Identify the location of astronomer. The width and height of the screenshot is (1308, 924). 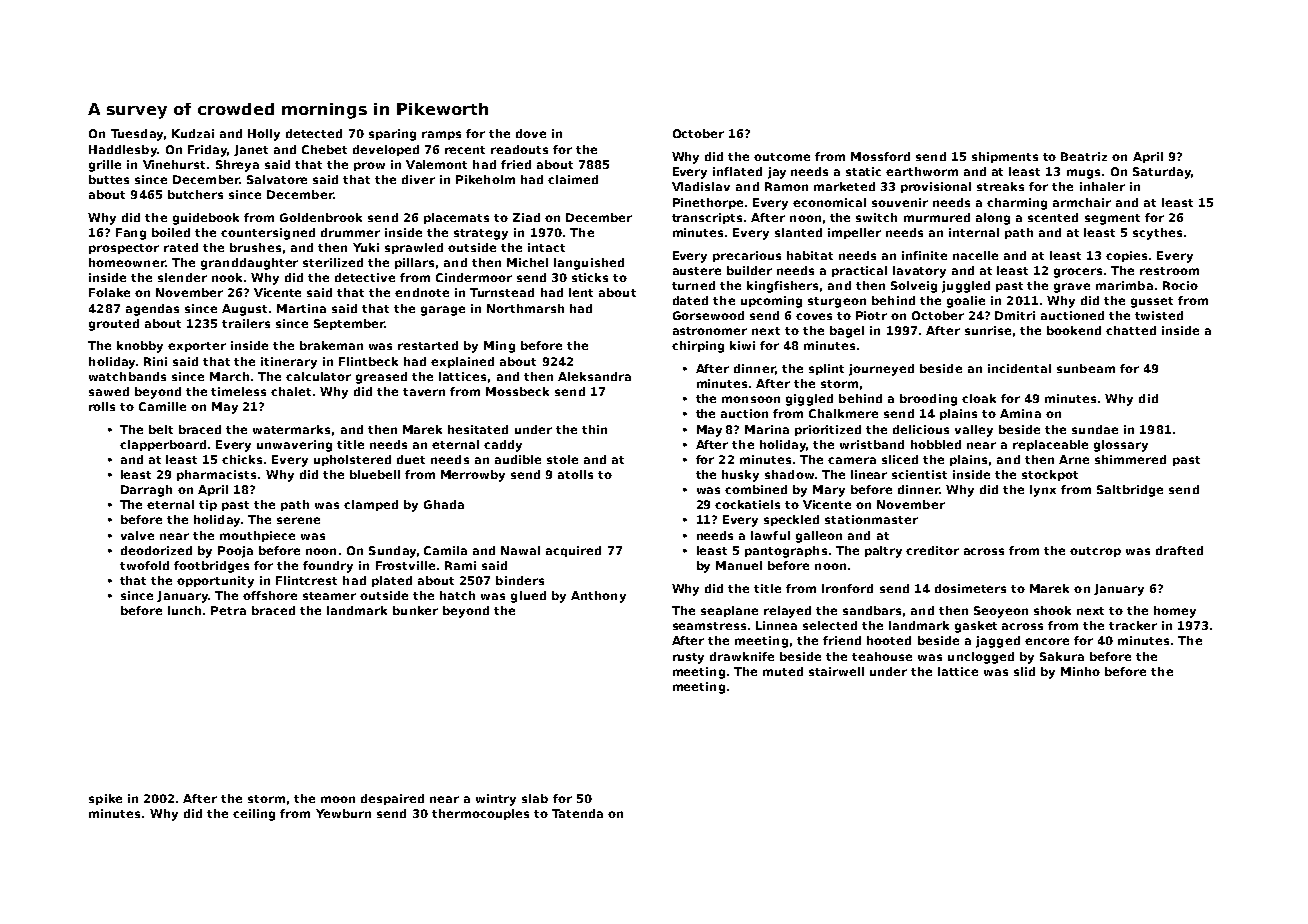
(710, 331).
